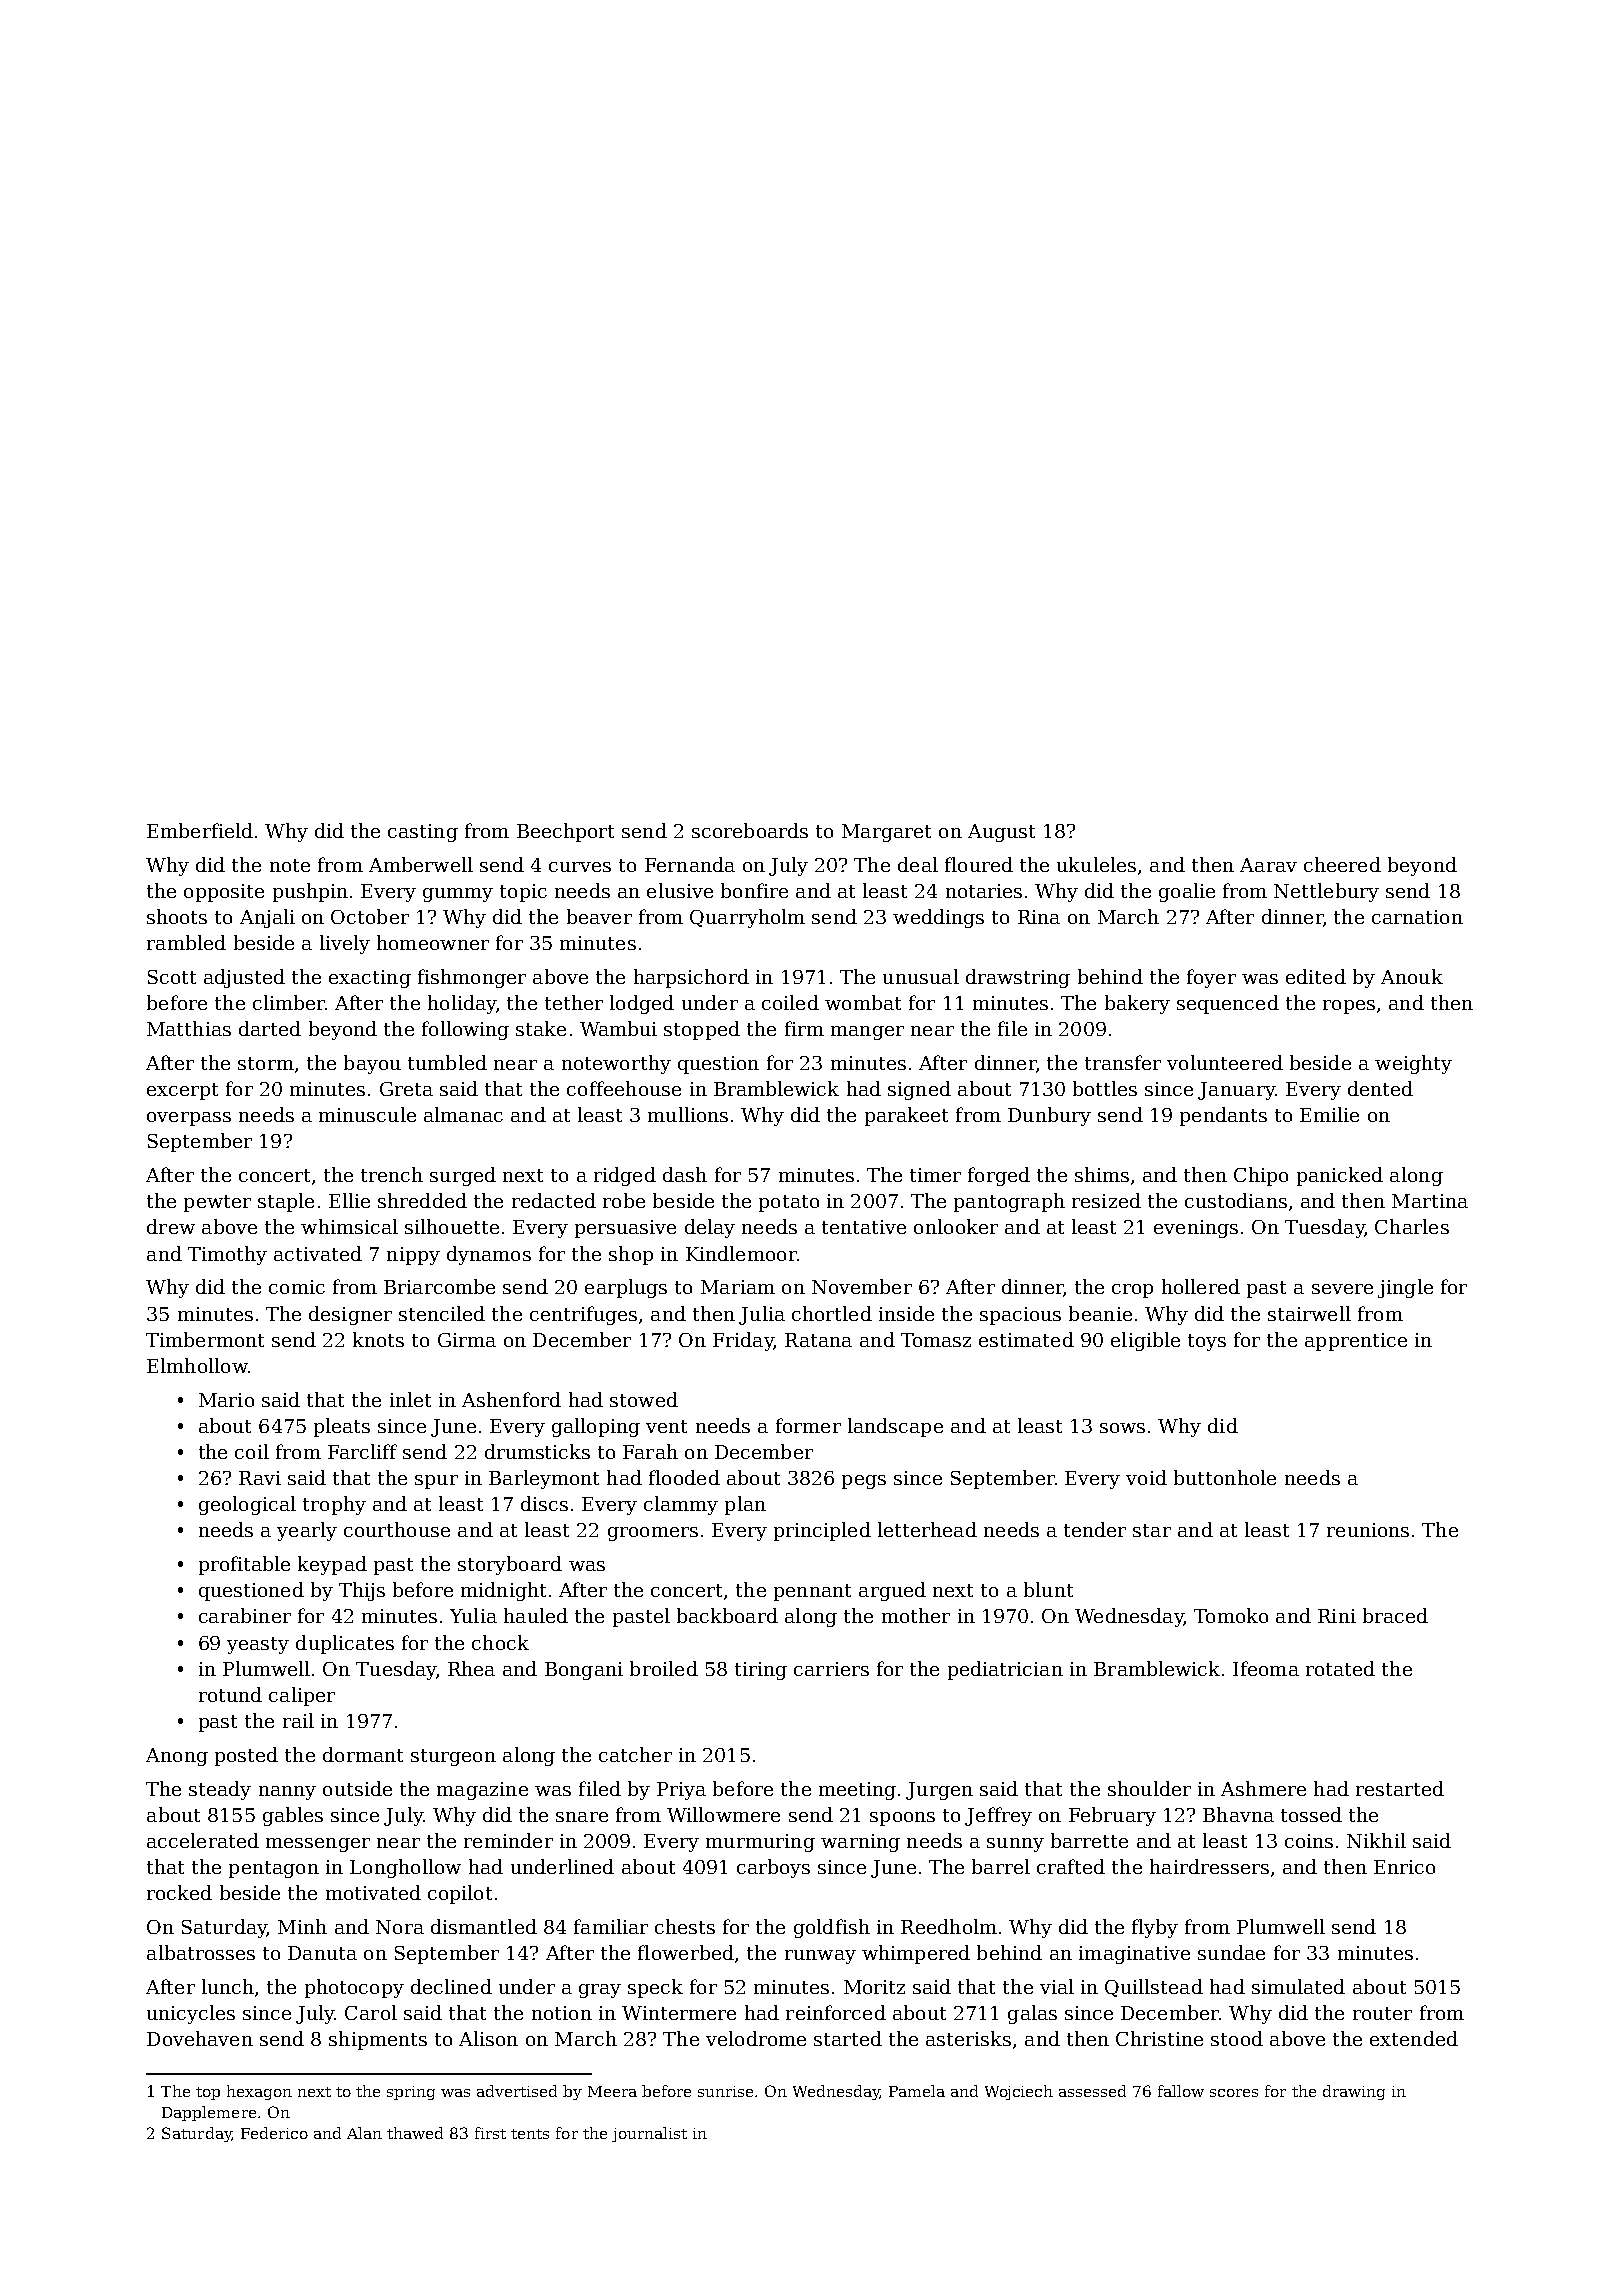 This screenshot has width=1620, height=2292. What do you see at coordinates (1225, 1477) in the screenshot?
I see `buttonhole` at bounding box center [1225, 1477].
